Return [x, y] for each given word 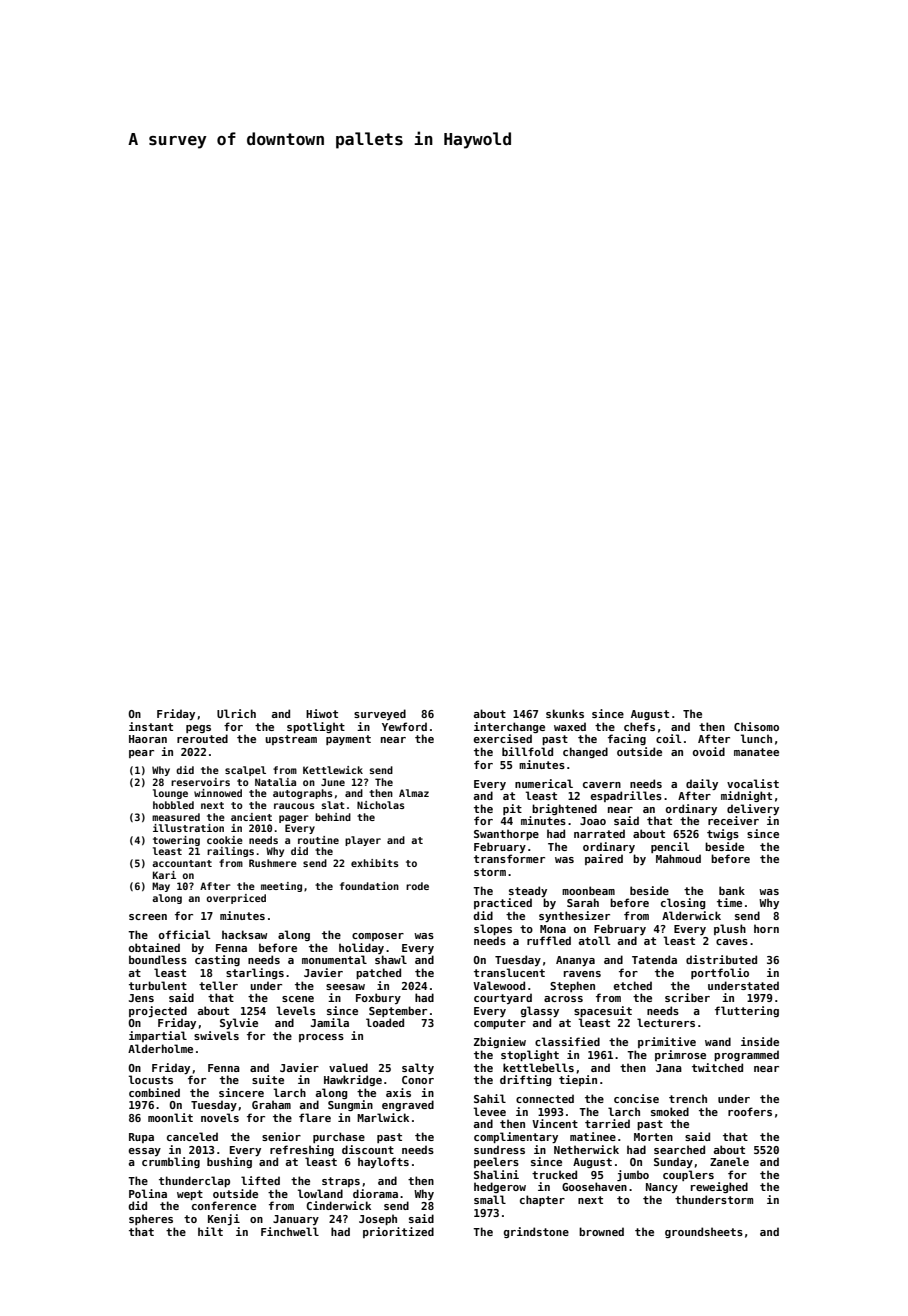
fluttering [747, 1011]
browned [601, 1231]
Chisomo [756, 726]
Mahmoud [678, 858]
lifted [260, 1180]
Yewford [404, 726]
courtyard [503, 998]
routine [318, 840]
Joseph [378, 1219]
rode [417, 886]
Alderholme [160, 1048]
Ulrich [236, 713]
